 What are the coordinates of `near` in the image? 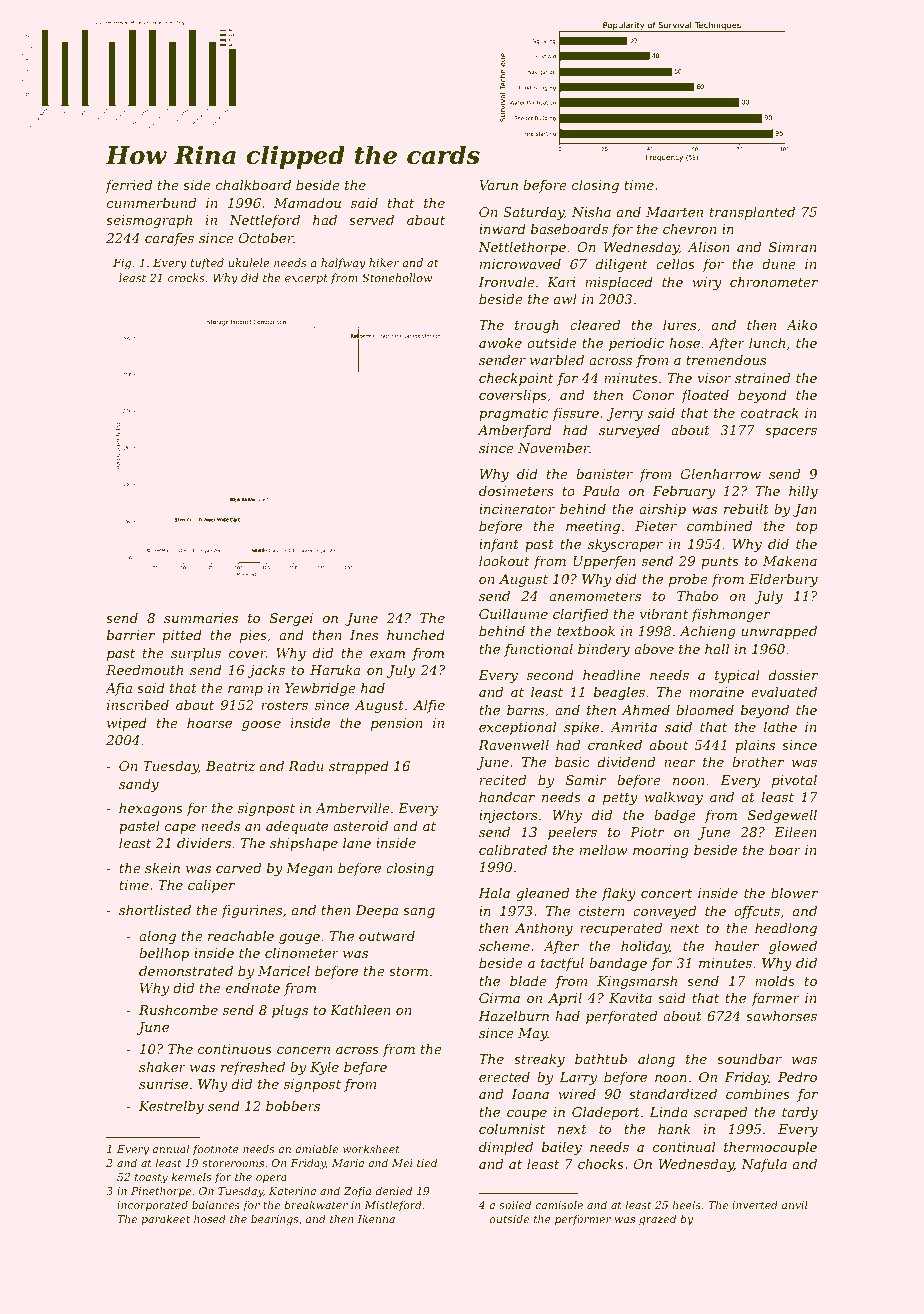 It's located at (679, 763).
